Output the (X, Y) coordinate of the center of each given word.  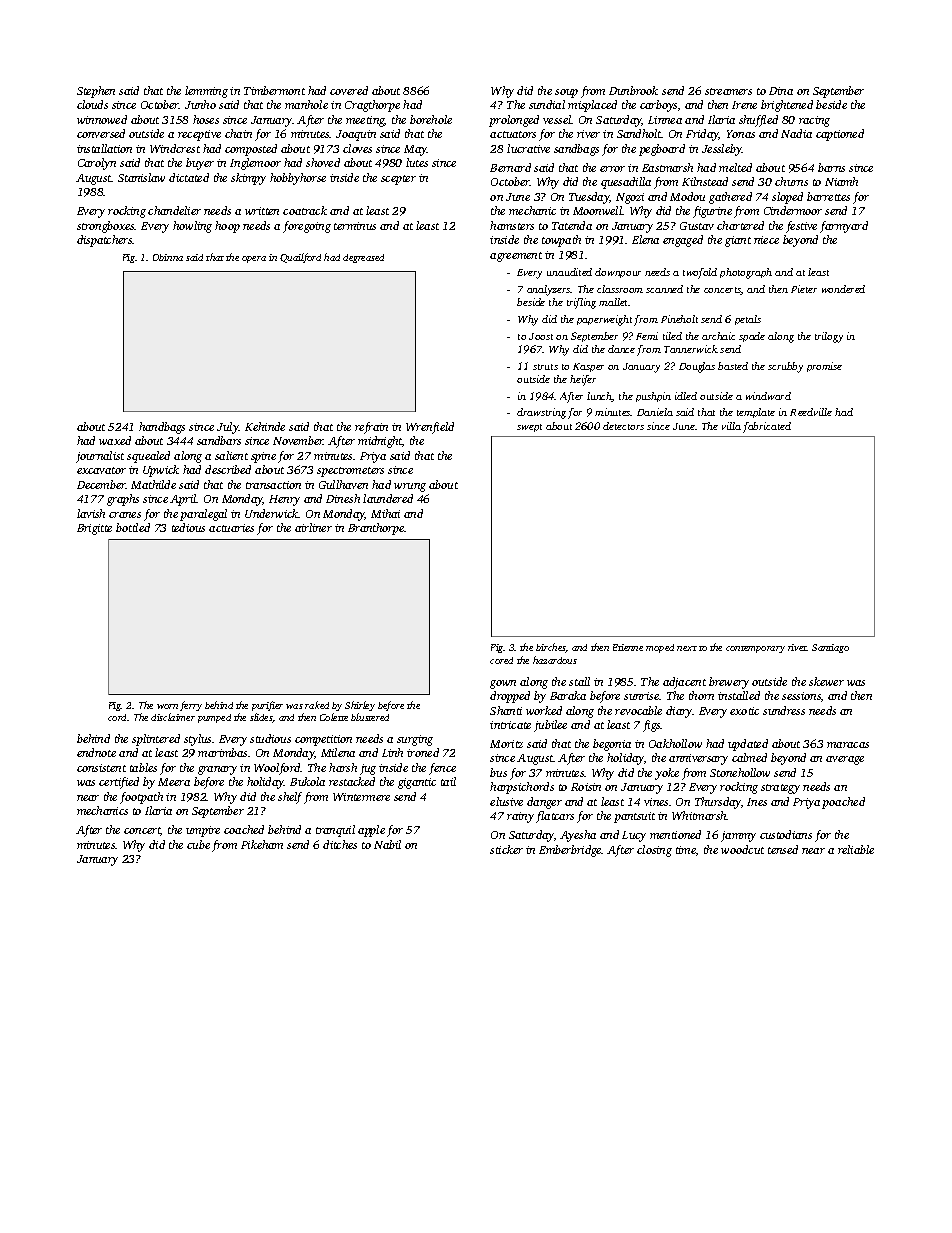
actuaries (231, 528)
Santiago (830, 648)
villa (731, 426)
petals (748, 320)
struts (545, 367)
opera (254, 259)
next (687, 648)
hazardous (555, 660)
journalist (100, 457)
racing (814, 121)
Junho (200, 104)
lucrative (528, 148)
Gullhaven (343, 484)
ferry (191, 706)
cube (198, 844)
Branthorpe (376, 529)
